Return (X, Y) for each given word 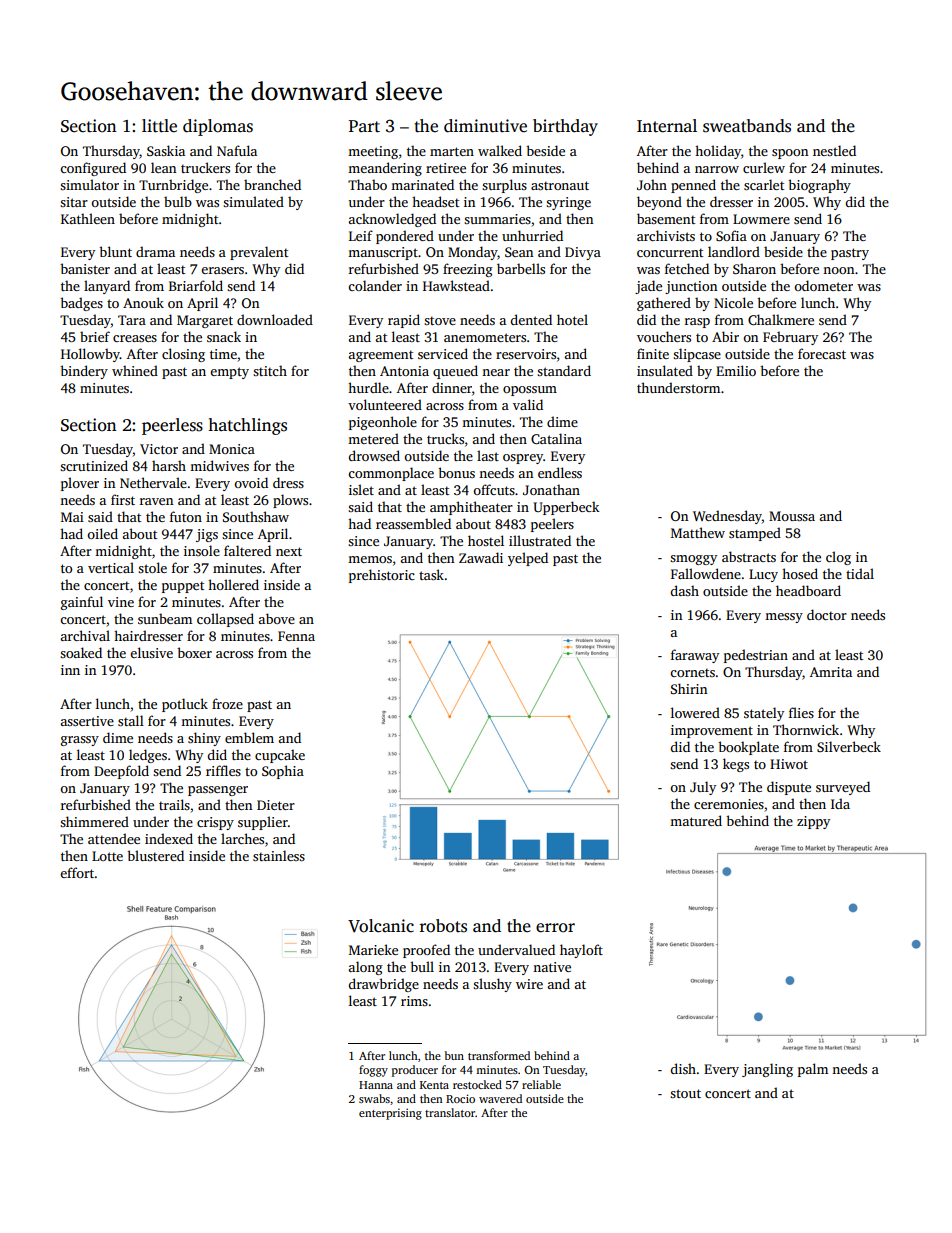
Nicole (733, 302)
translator (450, 1112)
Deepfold (121, 772)
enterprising (390, 1114)
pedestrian (756, 656)
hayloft (581, 951)
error (555, 928)
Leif (361, 235)
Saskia (166, 150)
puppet (183, 587)
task (431, 574)
